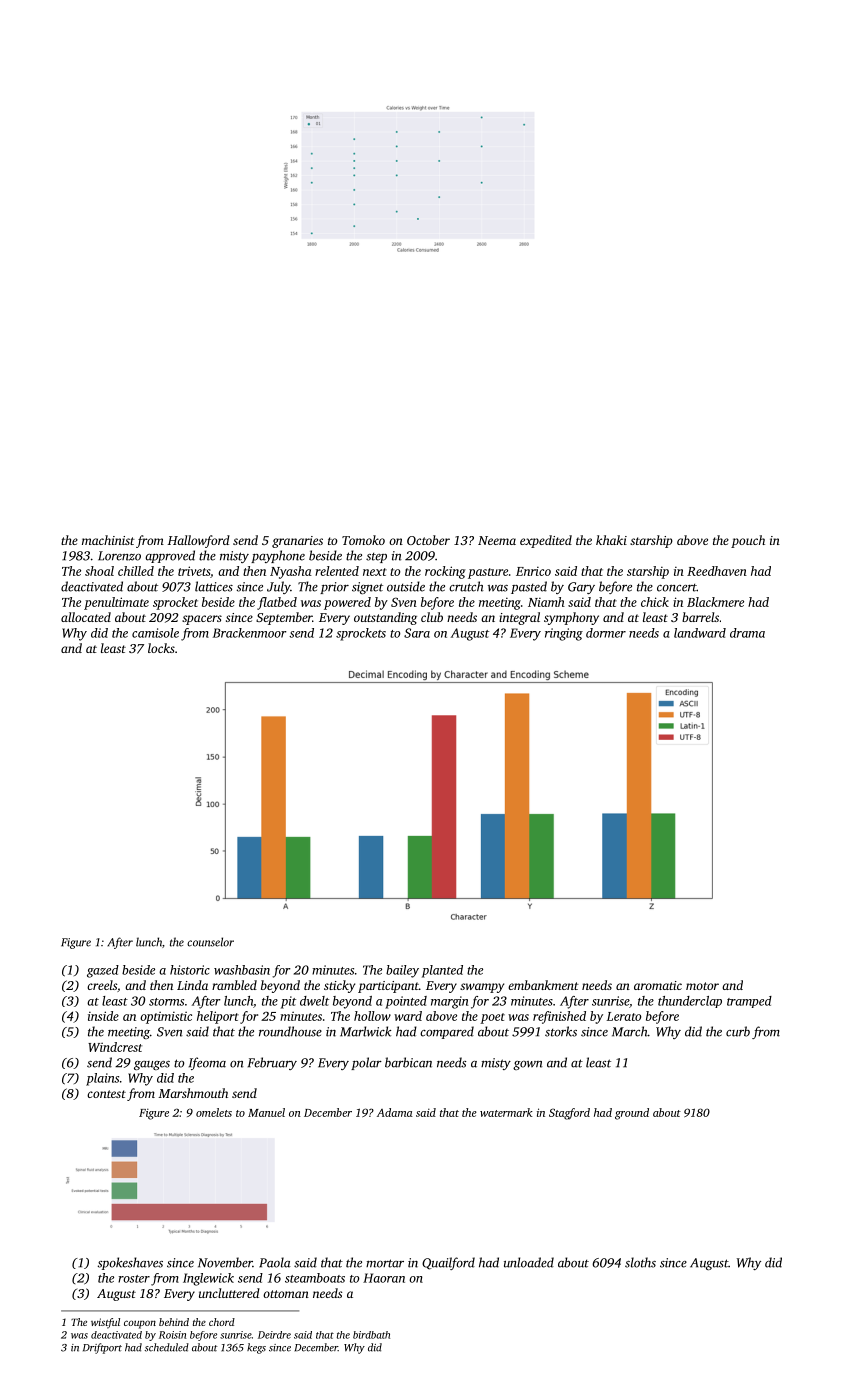 The height and width of the screenshot is (1400, 849). What do you see at coordinates (497, 540) in the screenshot?
I see `Neema` at bounding box center [497, 540].
